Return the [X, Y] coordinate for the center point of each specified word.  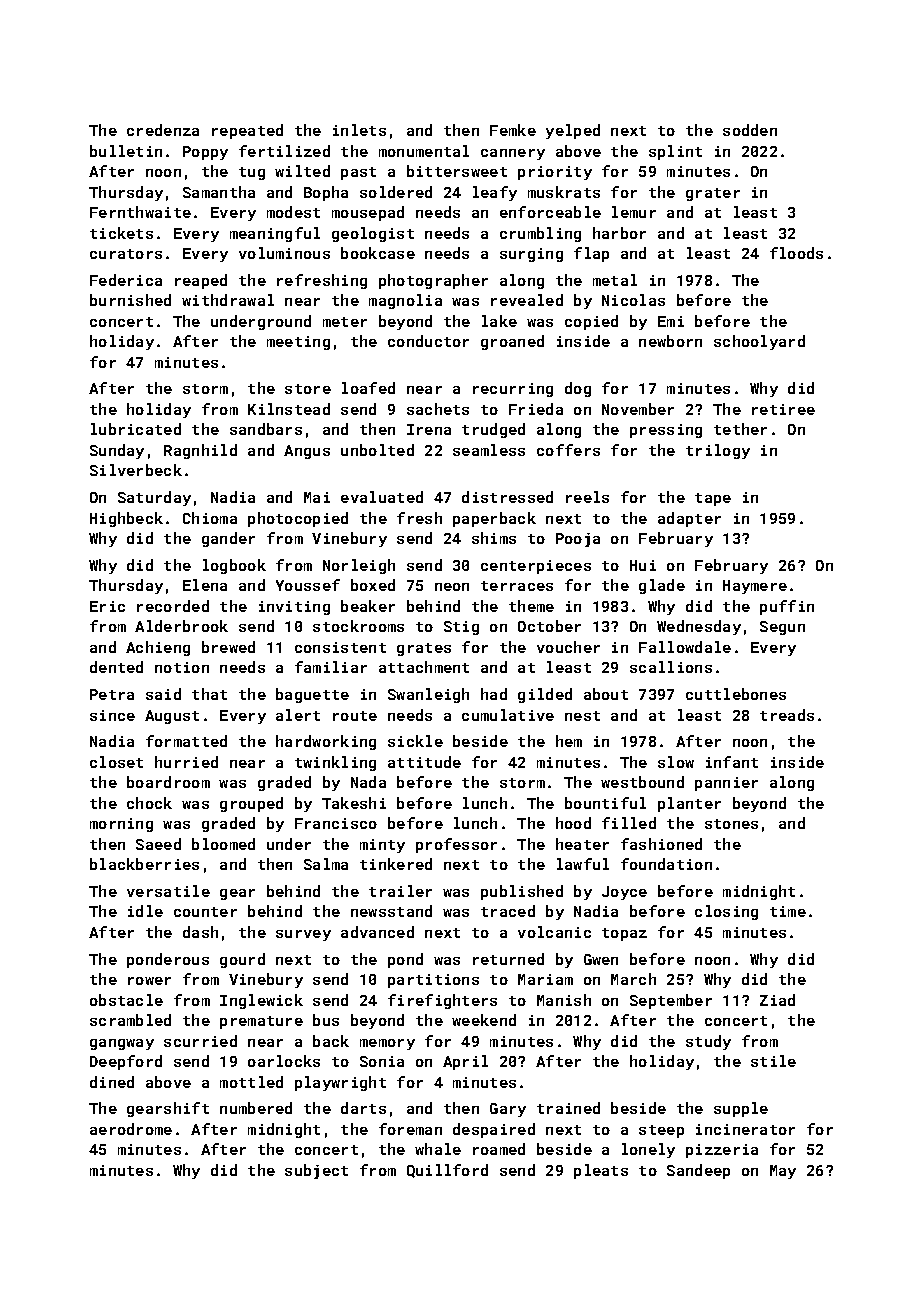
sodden [750, 130]
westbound [642, 782]
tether [740, 429]
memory [387, 1044]
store [308, 389]
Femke [513, 130]
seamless [489, 450]
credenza [163, 130]
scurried [200, 1041]
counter [205, 912]
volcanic [554, 932]
